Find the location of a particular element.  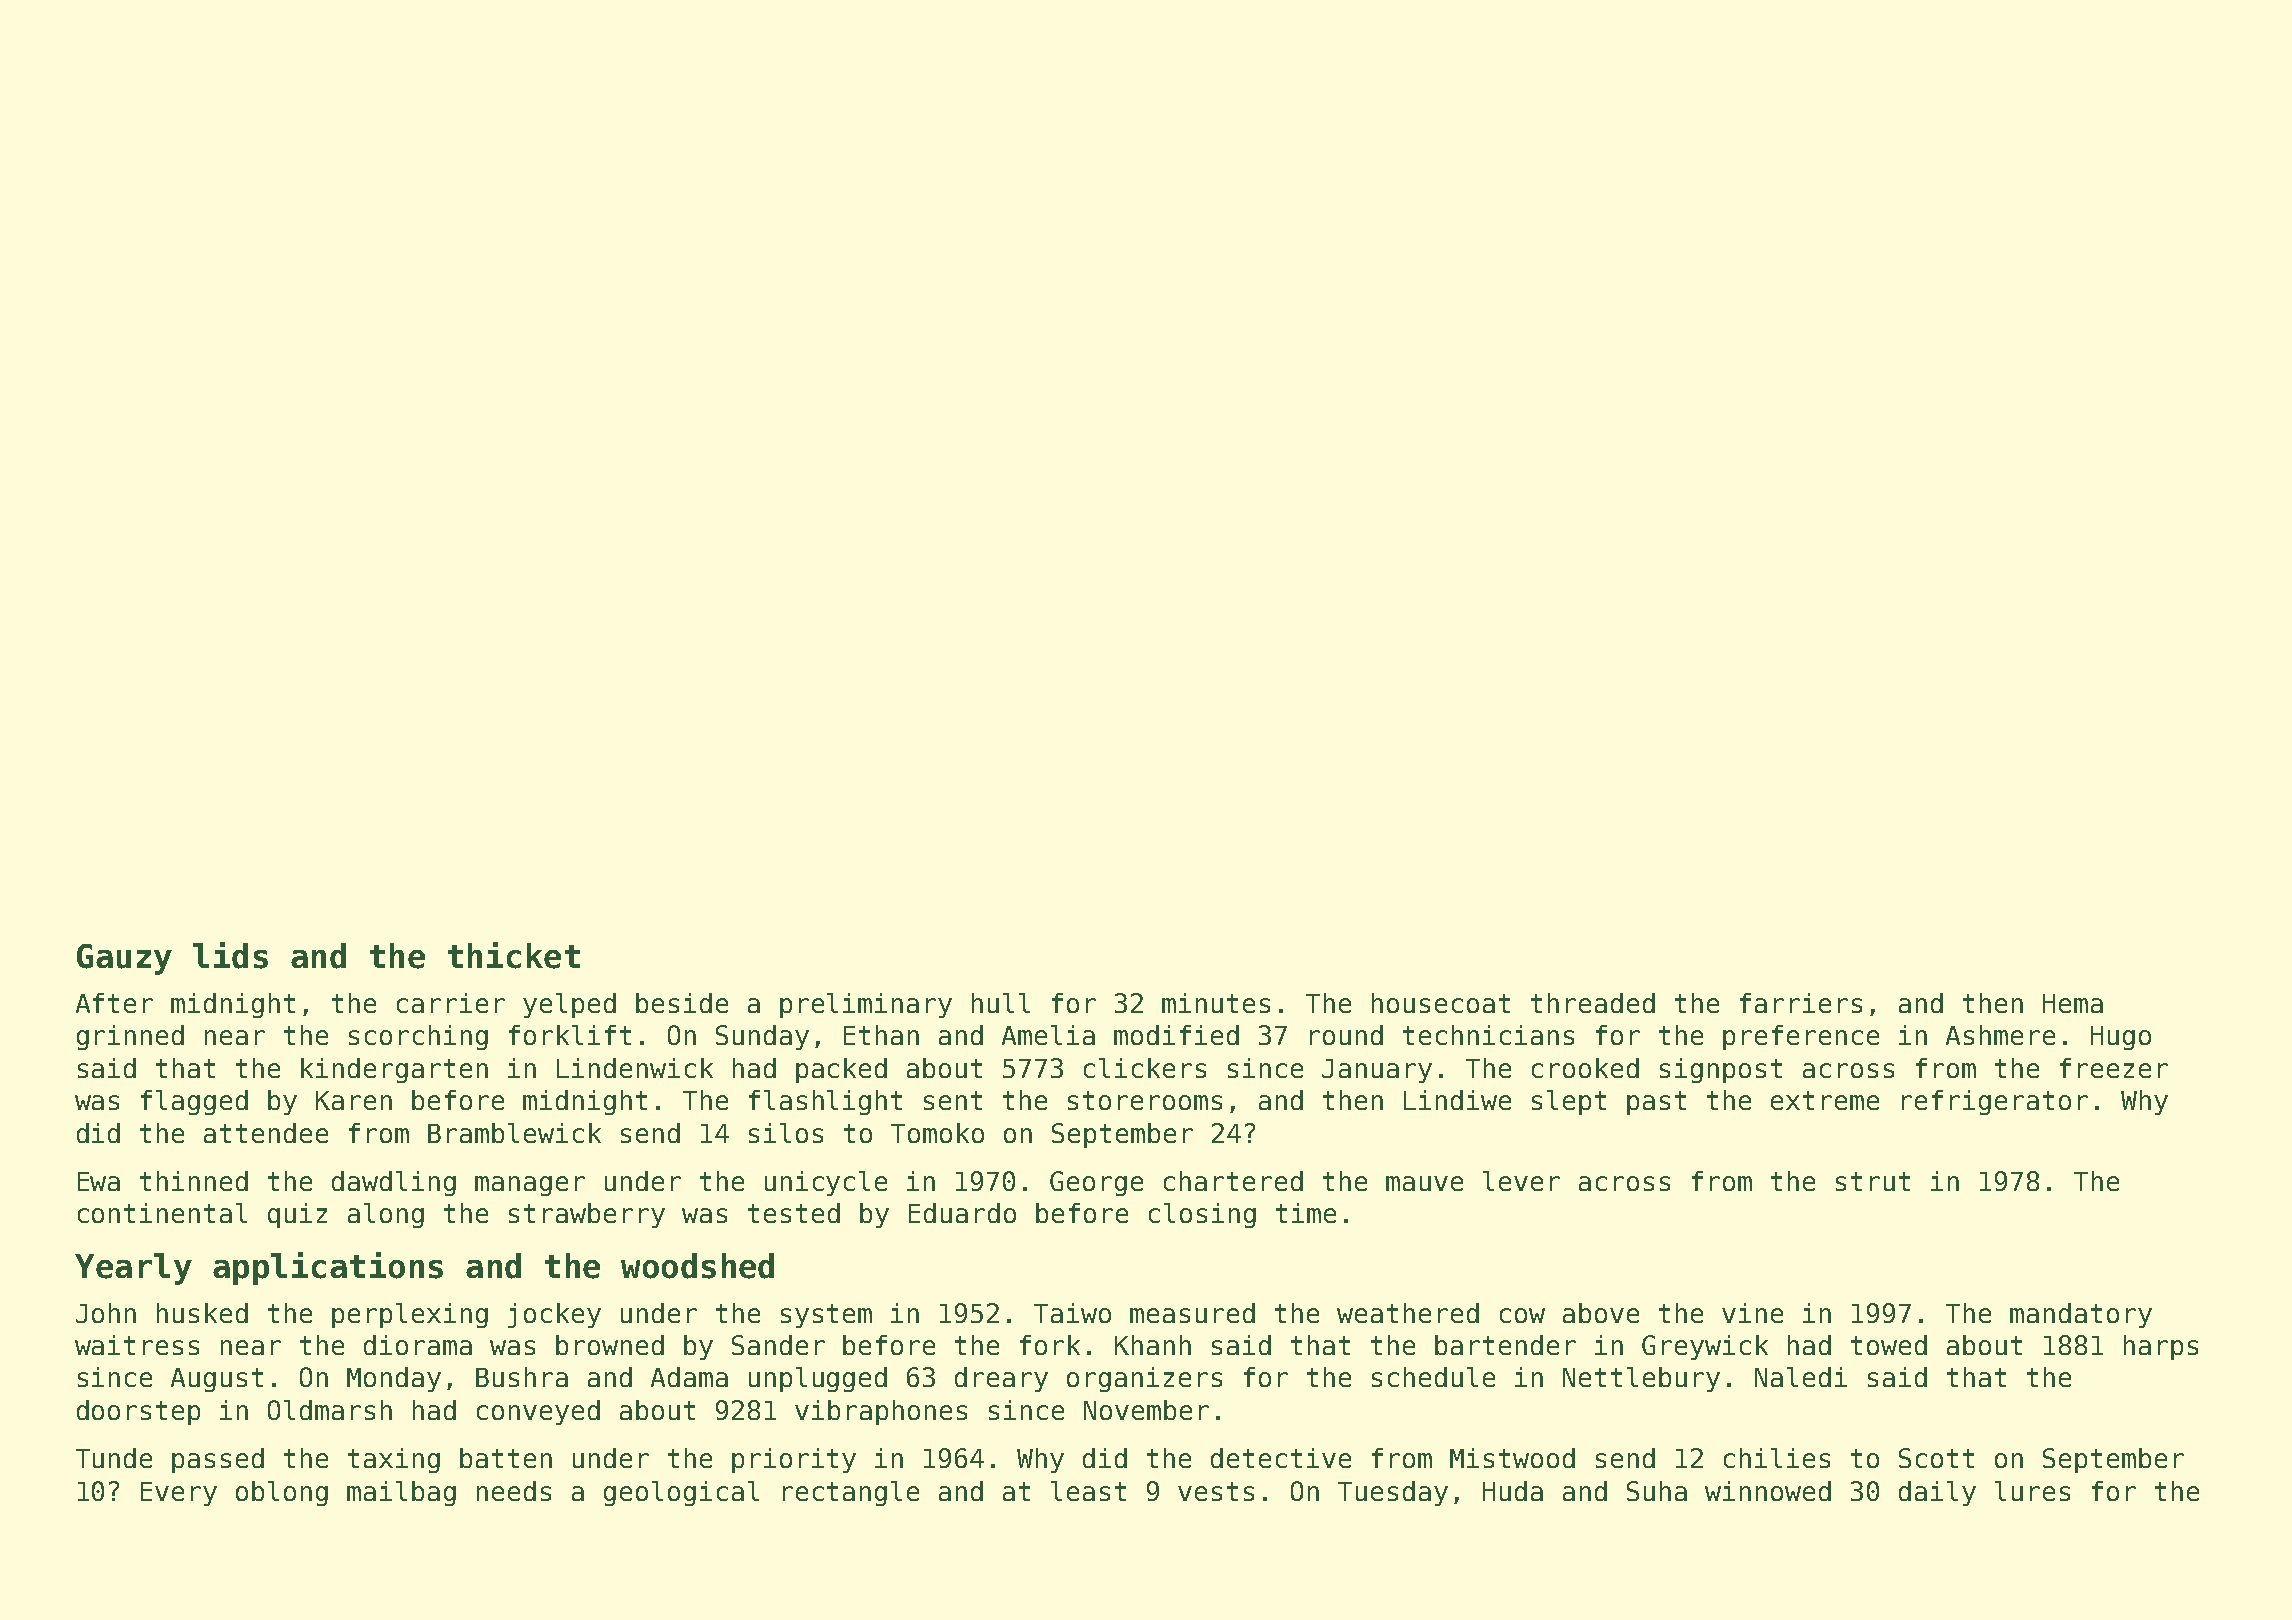

strut is located at coordinates (1873, 1181).
